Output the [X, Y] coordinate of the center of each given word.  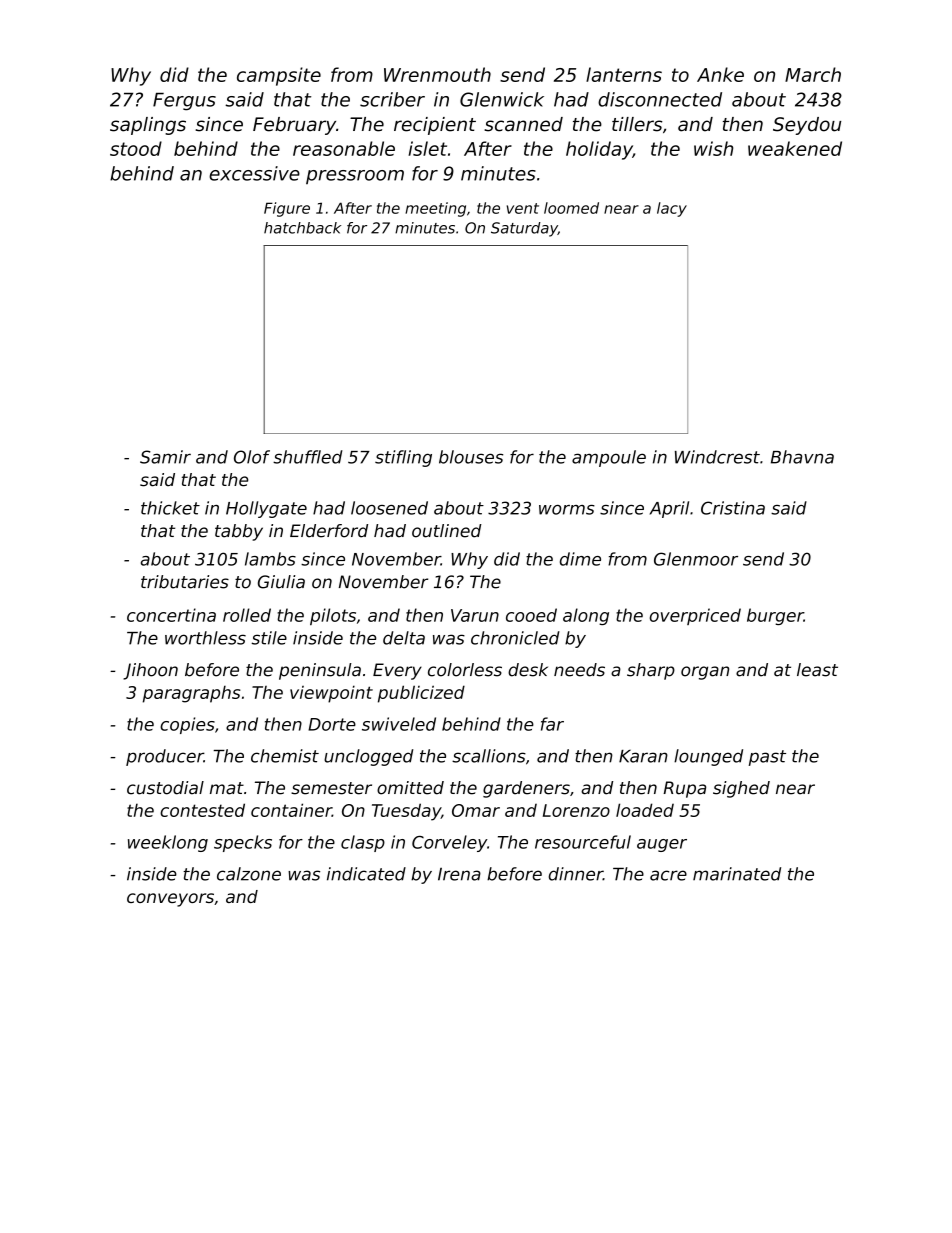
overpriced [695, 616]
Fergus [184, 102]
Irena [459, 874]
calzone [249, 874]
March [813, 74]
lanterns [624, 74]
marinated [737, 874]
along [586, 616]
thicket [170, 508]
